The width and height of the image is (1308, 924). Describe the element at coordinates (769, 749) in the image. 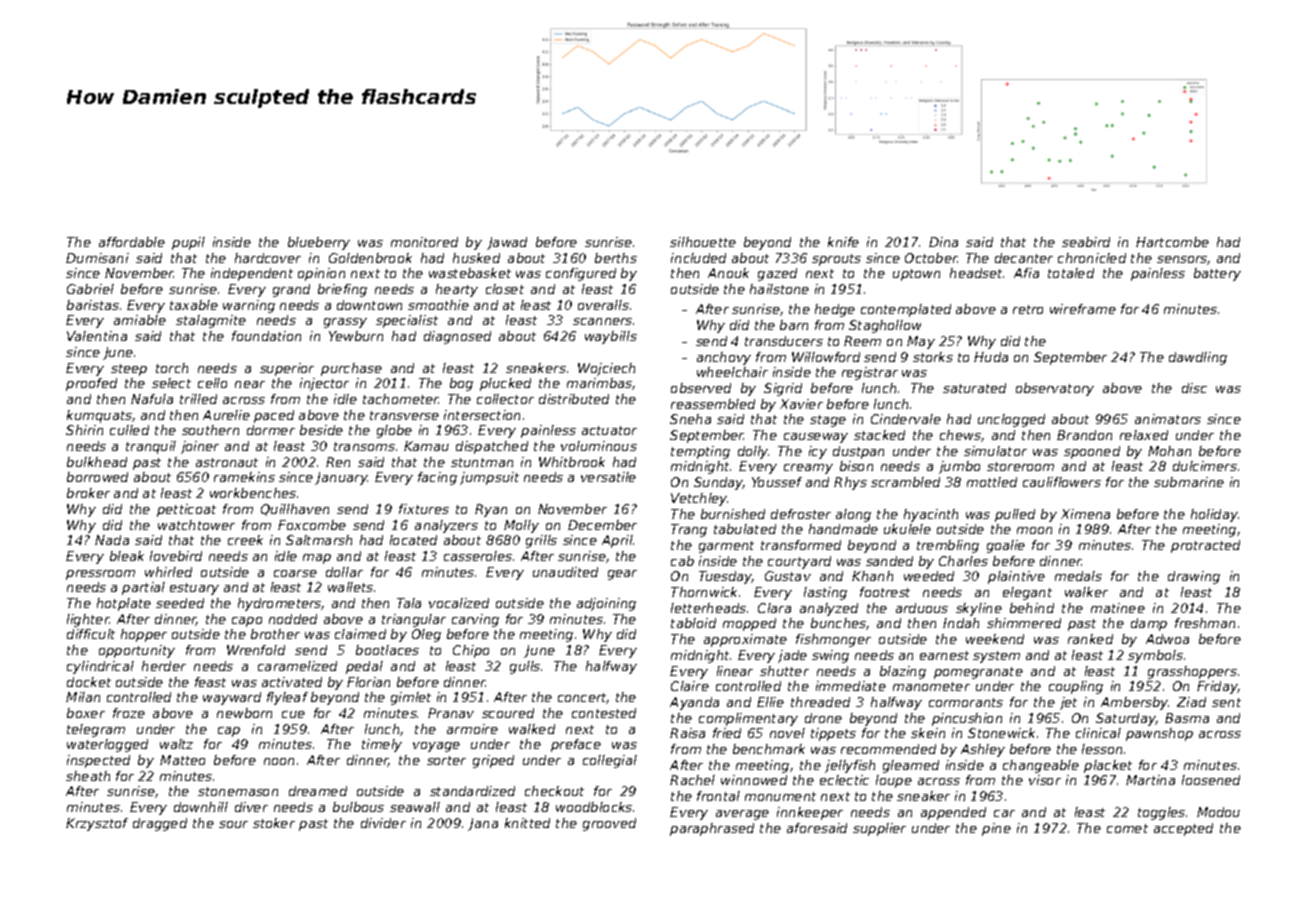

I see `benchmark` at that location.
